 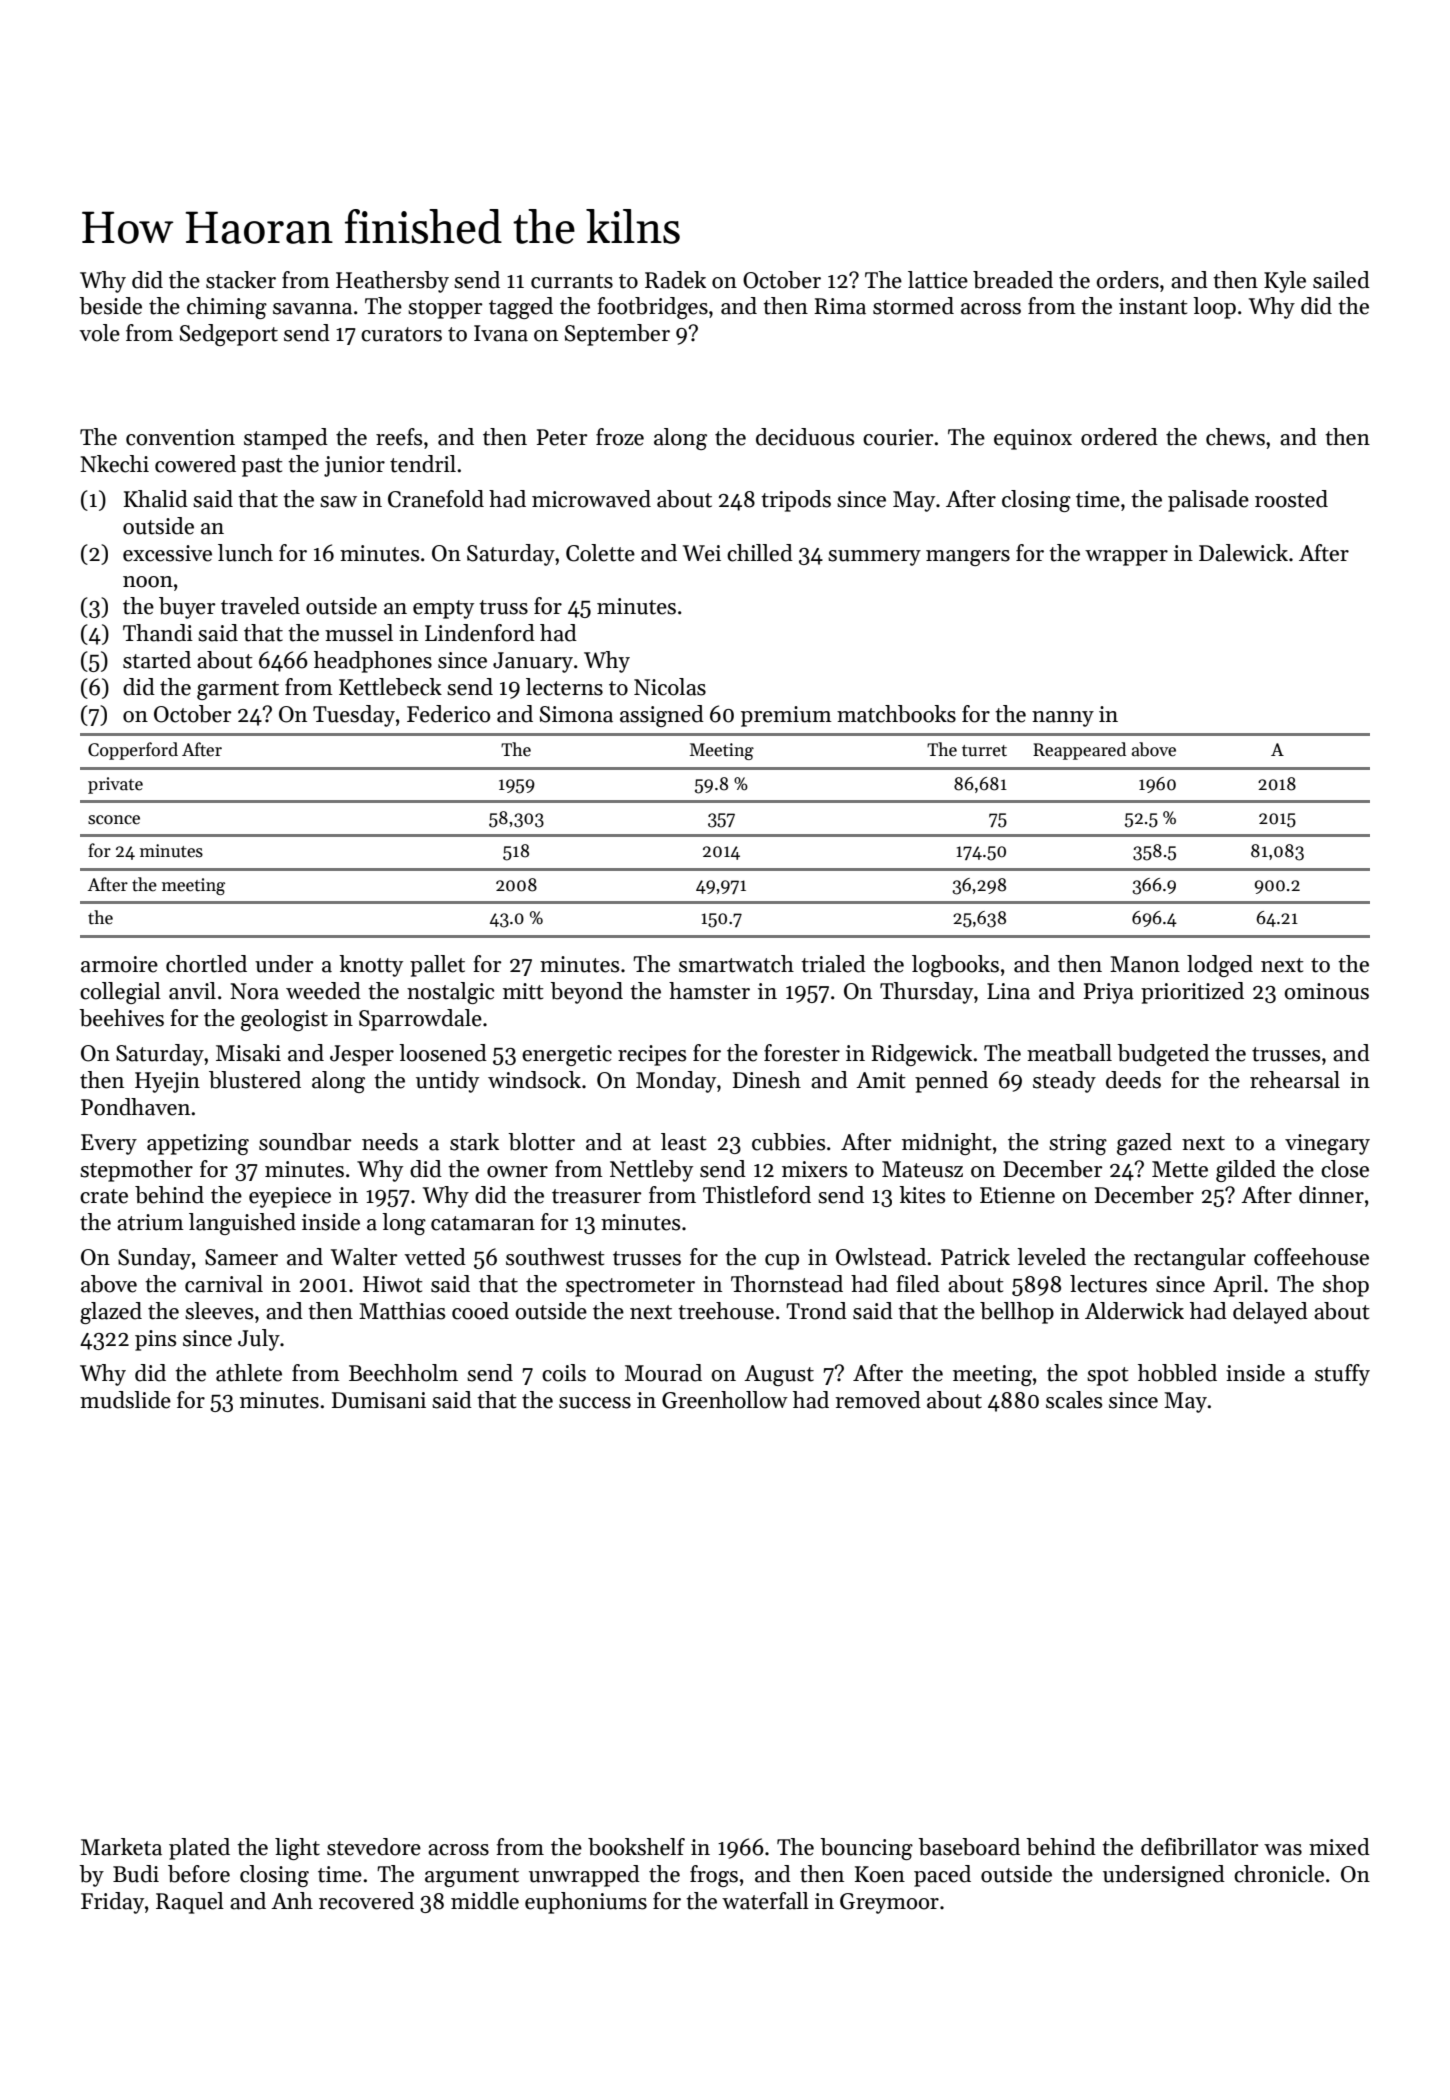 What do you see at coordinates (1339, 1847) in the document?
I see `mixed` at bounding box center [1339, 1847].
